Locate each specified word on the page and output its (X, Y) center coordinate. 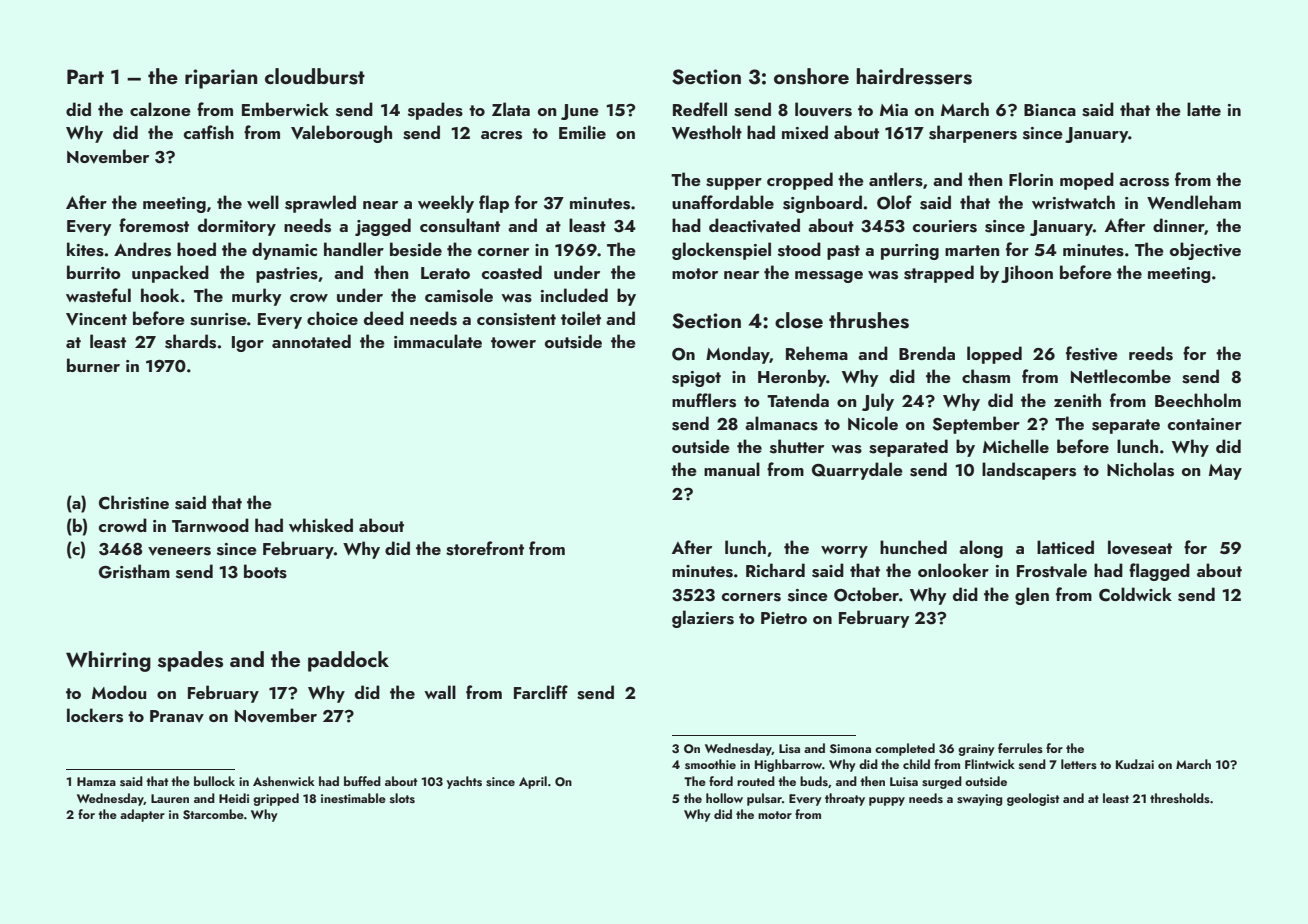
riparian (221, 79)
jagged (383, 227)
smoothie (710, 764)
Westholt (707, 132)
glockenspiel (721, 251)
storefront (485, 548)
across (1144, 182)
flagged (1159, 572)
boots (265, 571)
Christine (134, 502)
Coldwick (1135, 594)
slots (402, 798)
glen (1032, 596)
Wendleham (1194, 202)
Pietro (784, 618)
